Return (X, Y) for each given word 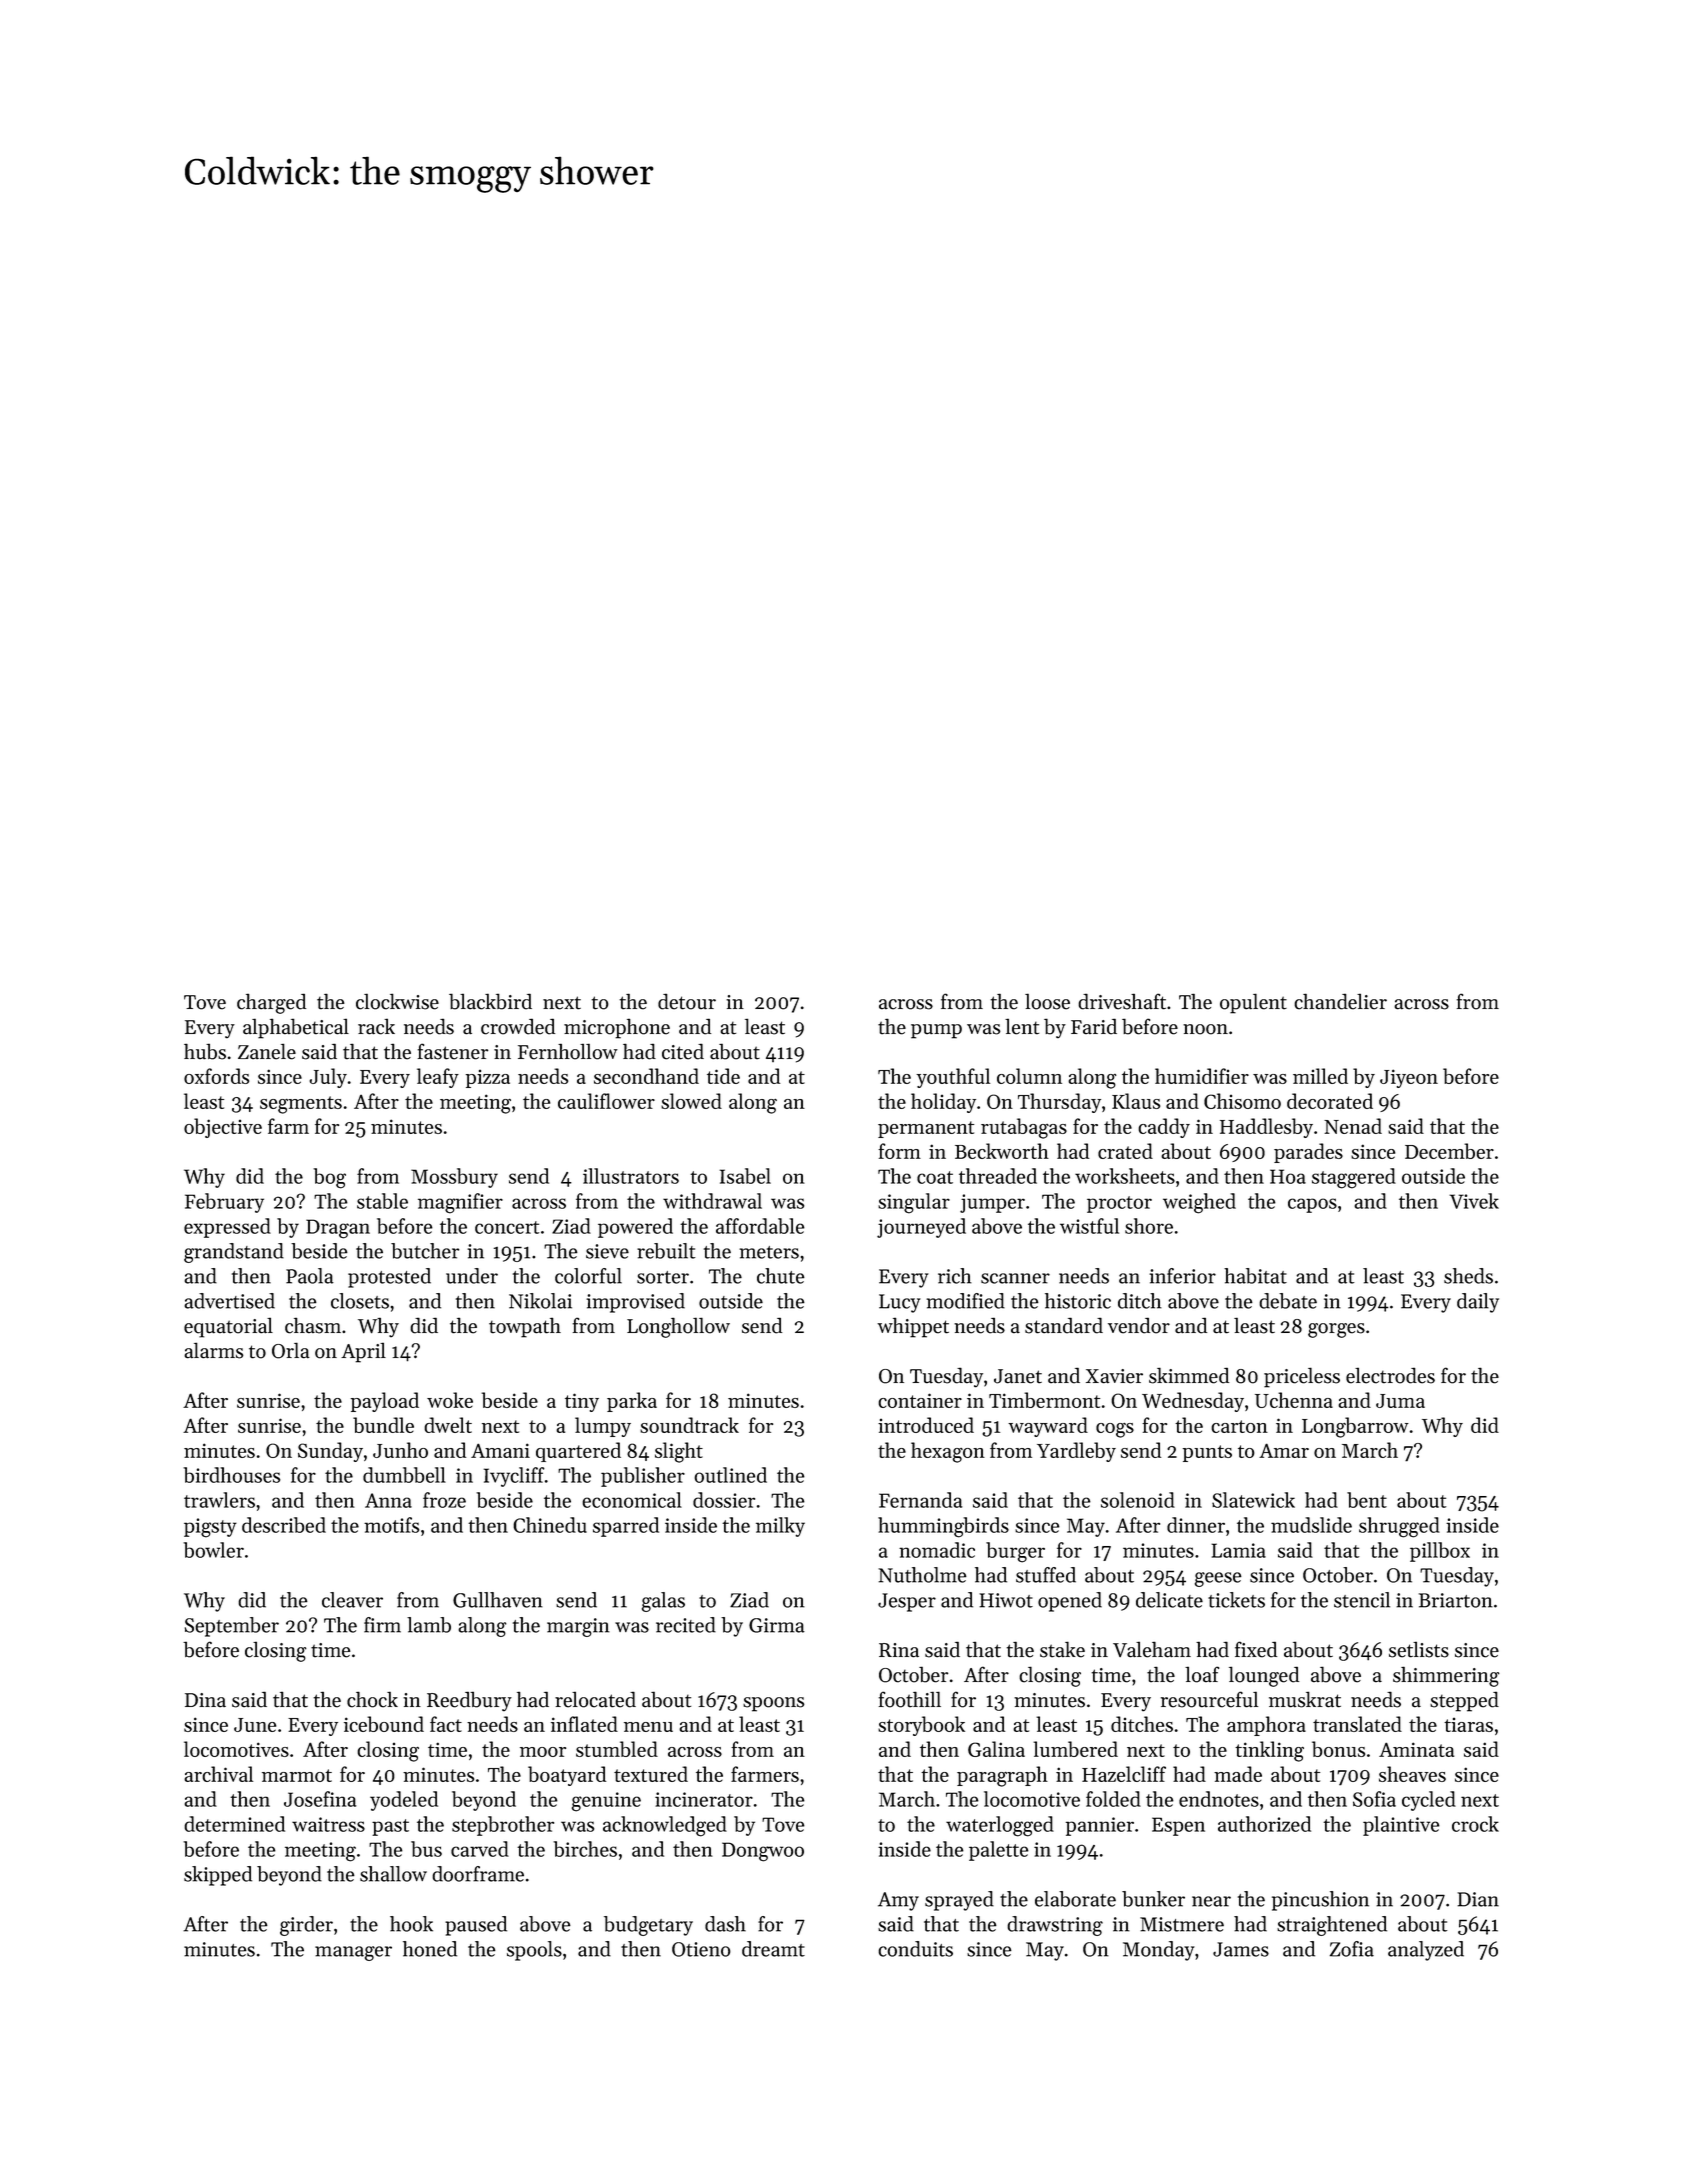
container (920, 1400)
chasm (313, 1326)
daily (1478, 1303)
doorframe (478, 1874)
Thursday (1059, 1103)
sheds (1468, 1276)
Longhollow (678, 1327)
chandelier (1340, 1001)
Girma (777, 1625)
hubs (205, 1051)
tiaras (1468, 1724)
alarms (213, 1350)
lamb (429, 1625)
